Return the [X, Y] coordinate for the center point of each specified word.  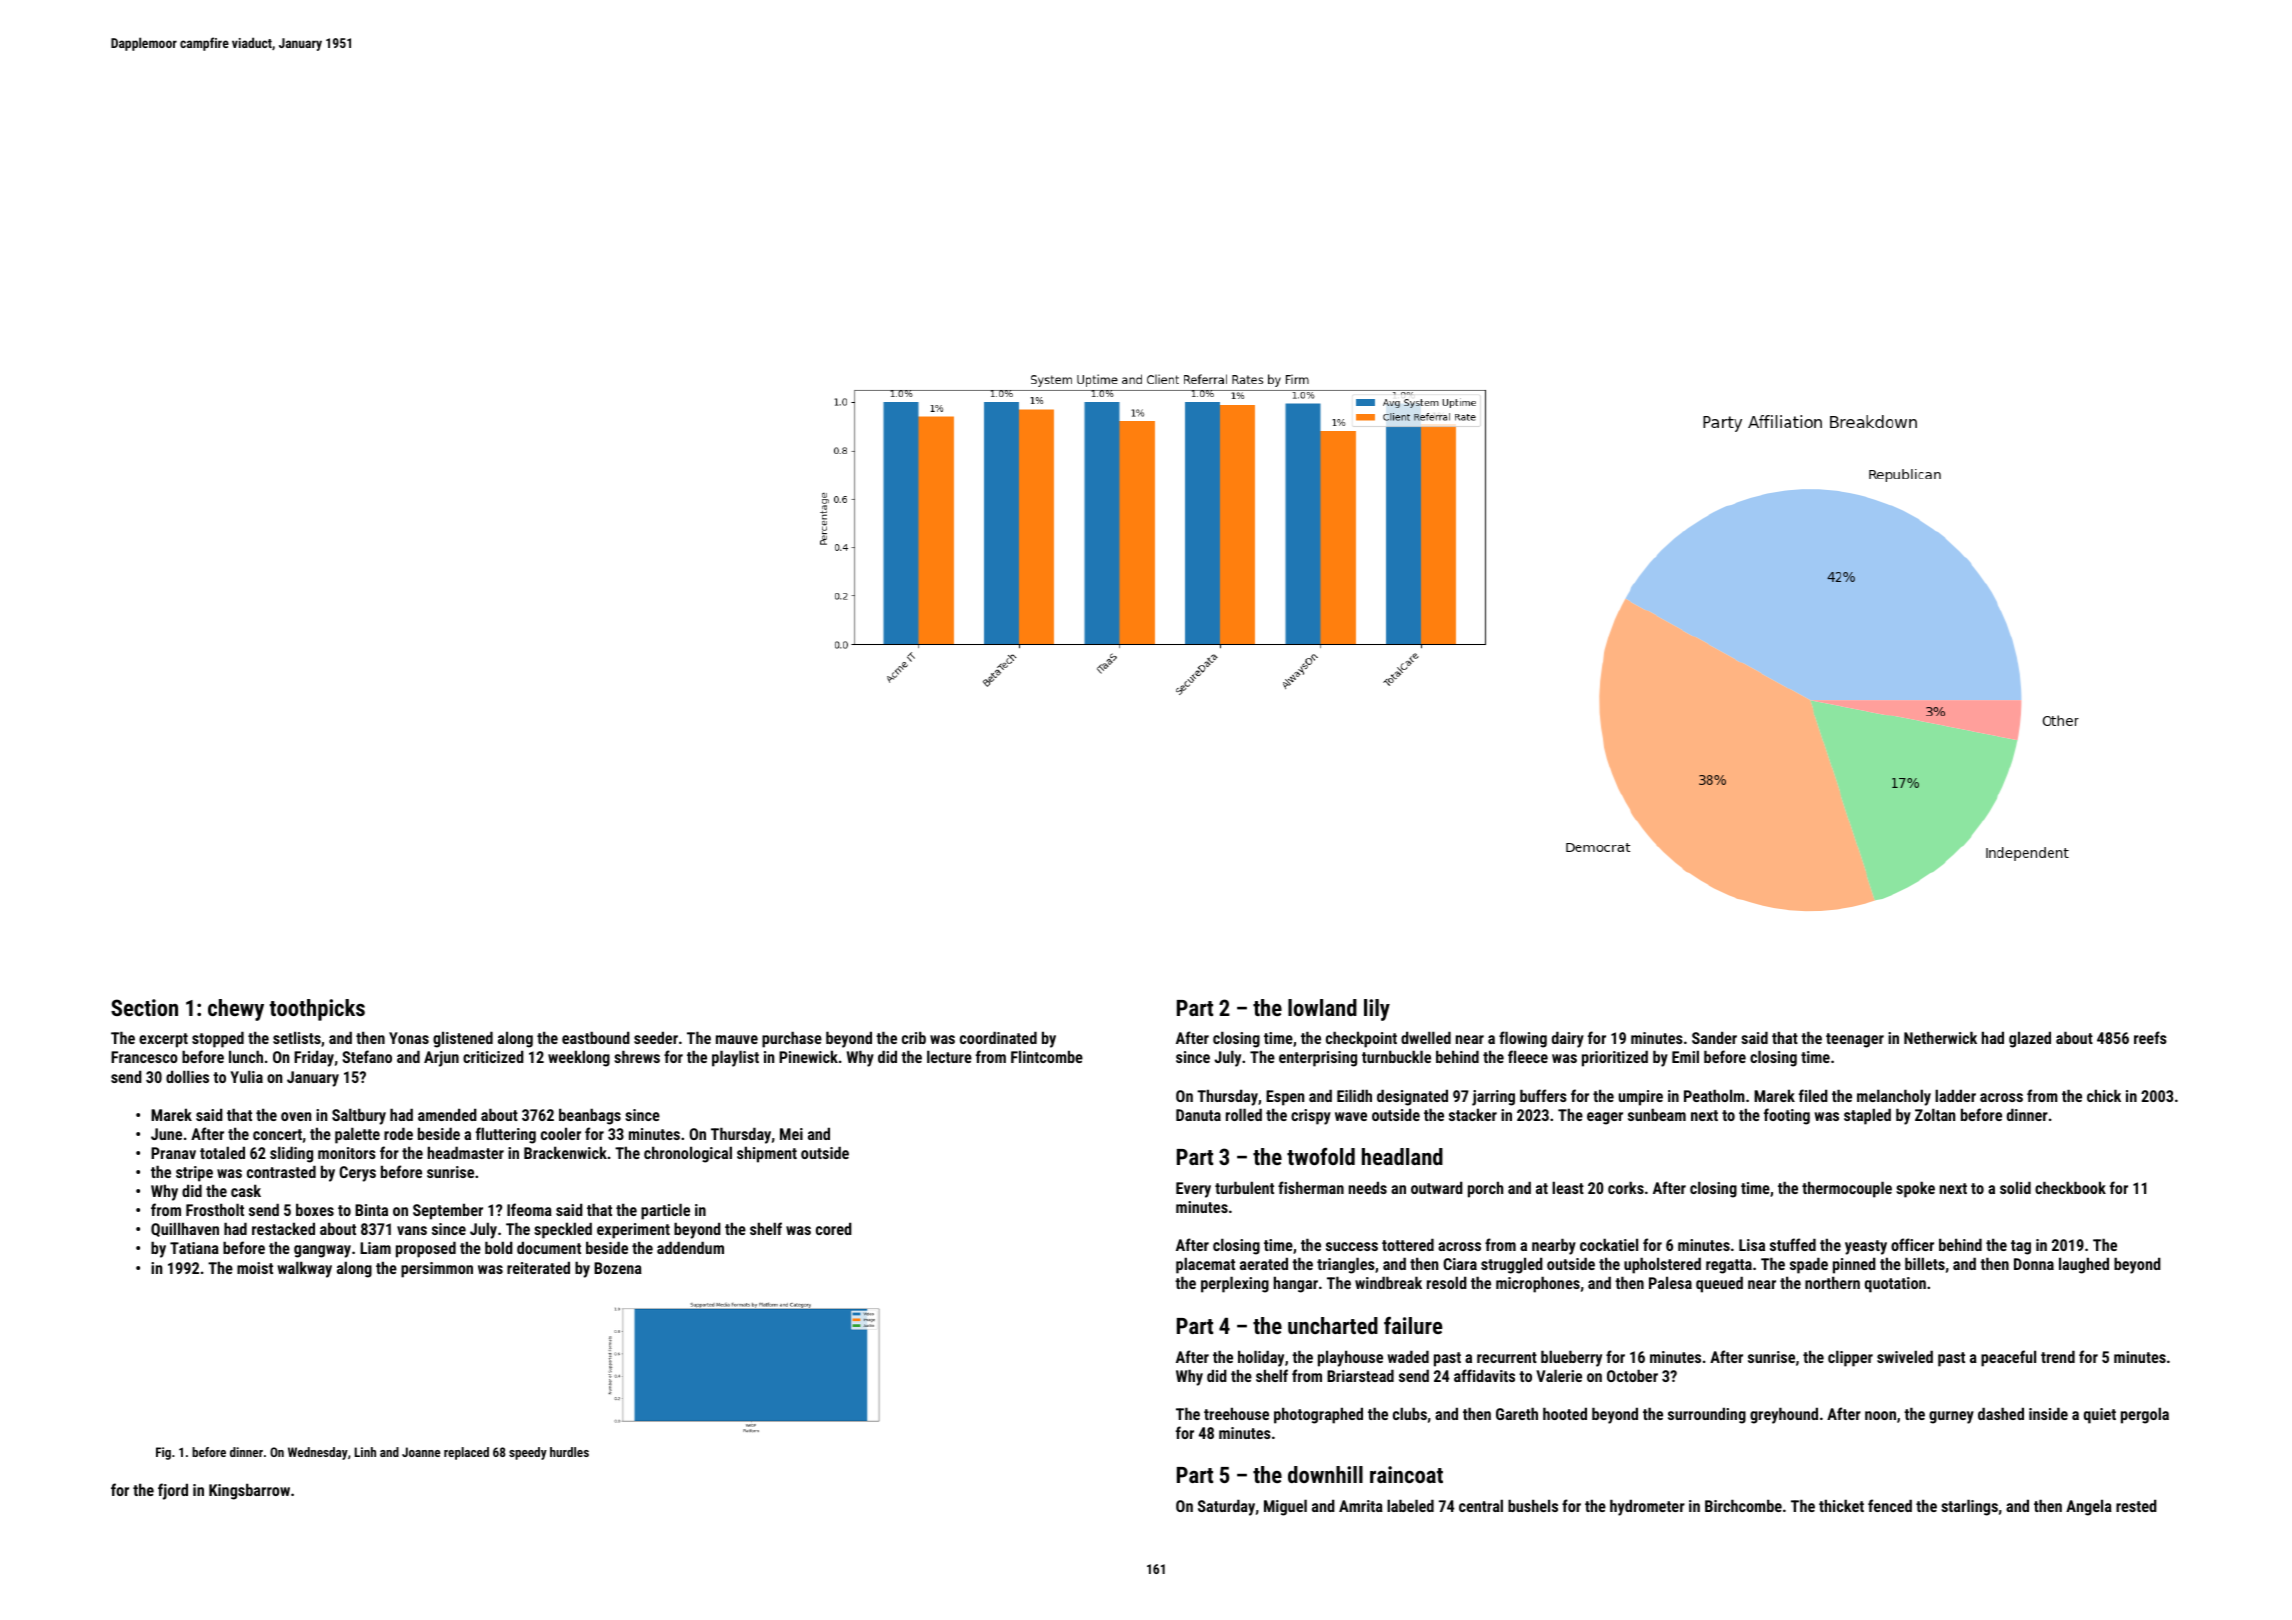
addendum [690, 1247]
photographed [1318, 1415]
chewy [236, 1010]
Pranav [173, 1153]
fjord [173, 1491]
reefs [2150, 1037]
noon [1880, 1415]
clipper [1850, 1358]
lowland [1322, 1007]
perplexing [1235, 1284]
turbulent [1244, 1187]
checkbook [2070, 1187]
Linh [365, 1452]
